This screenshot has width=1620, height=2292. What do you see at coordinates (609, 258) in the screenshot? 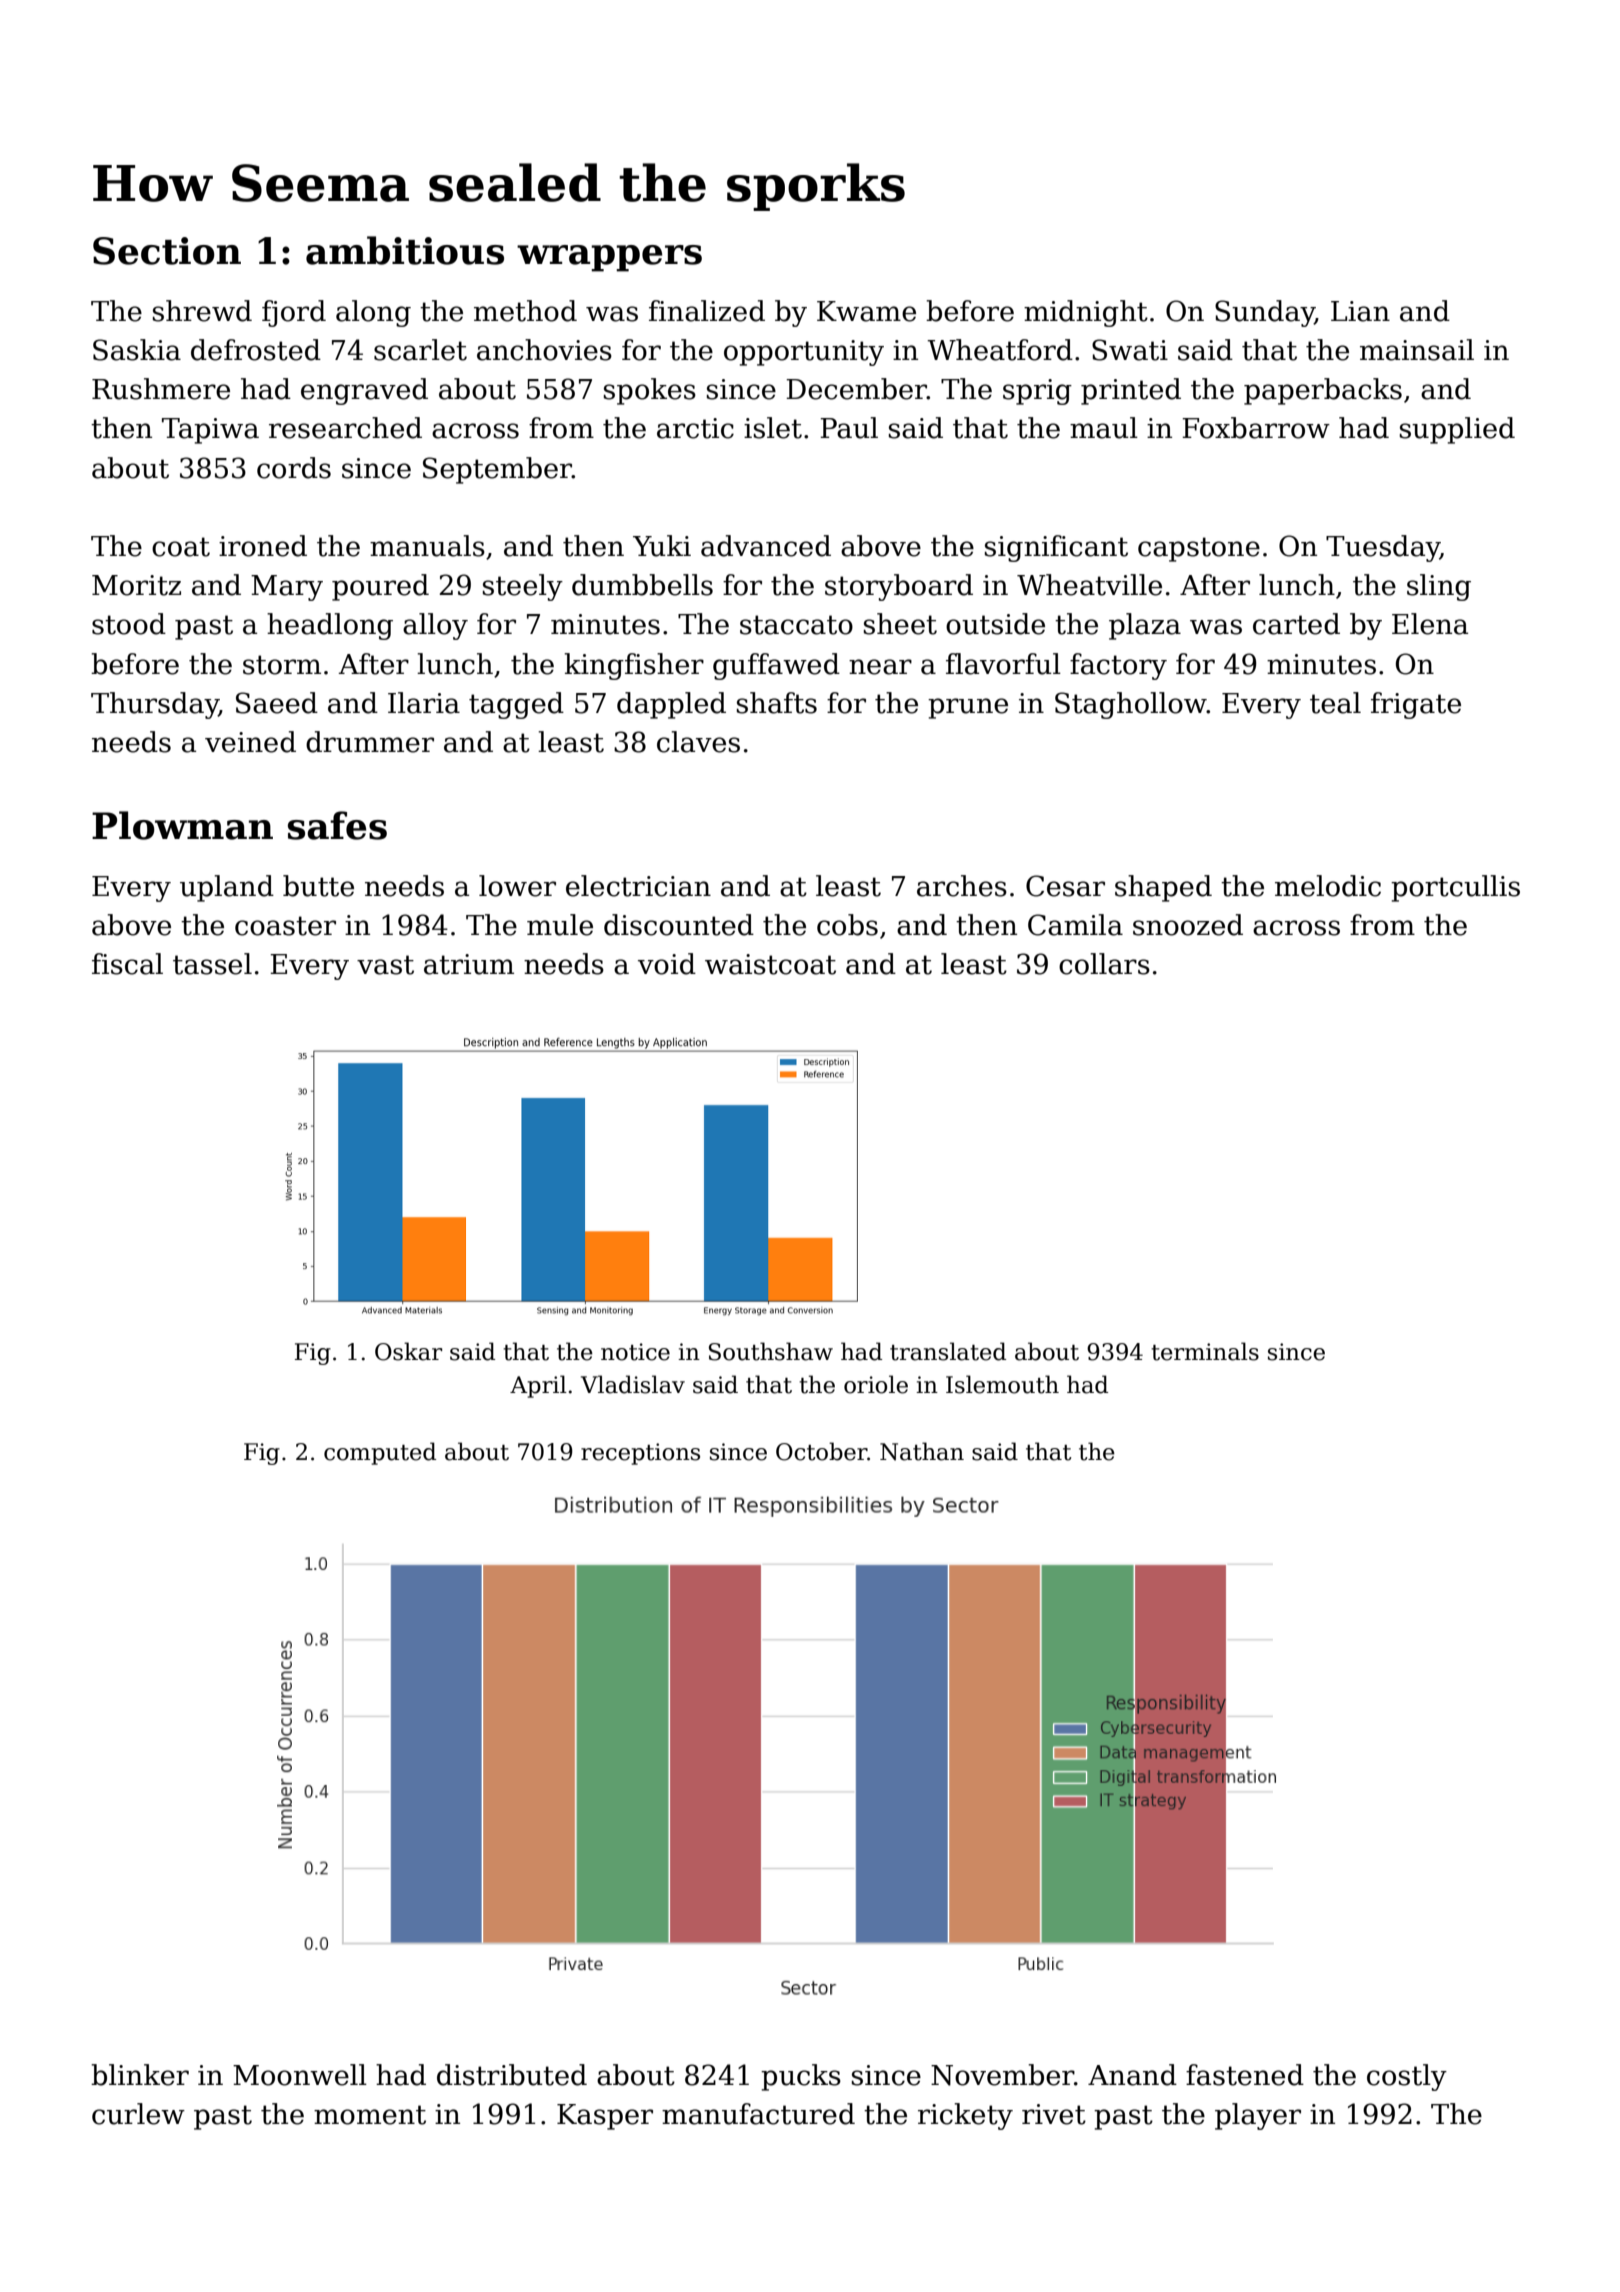
I see `wrappers` at bounding box center [609, 258].
